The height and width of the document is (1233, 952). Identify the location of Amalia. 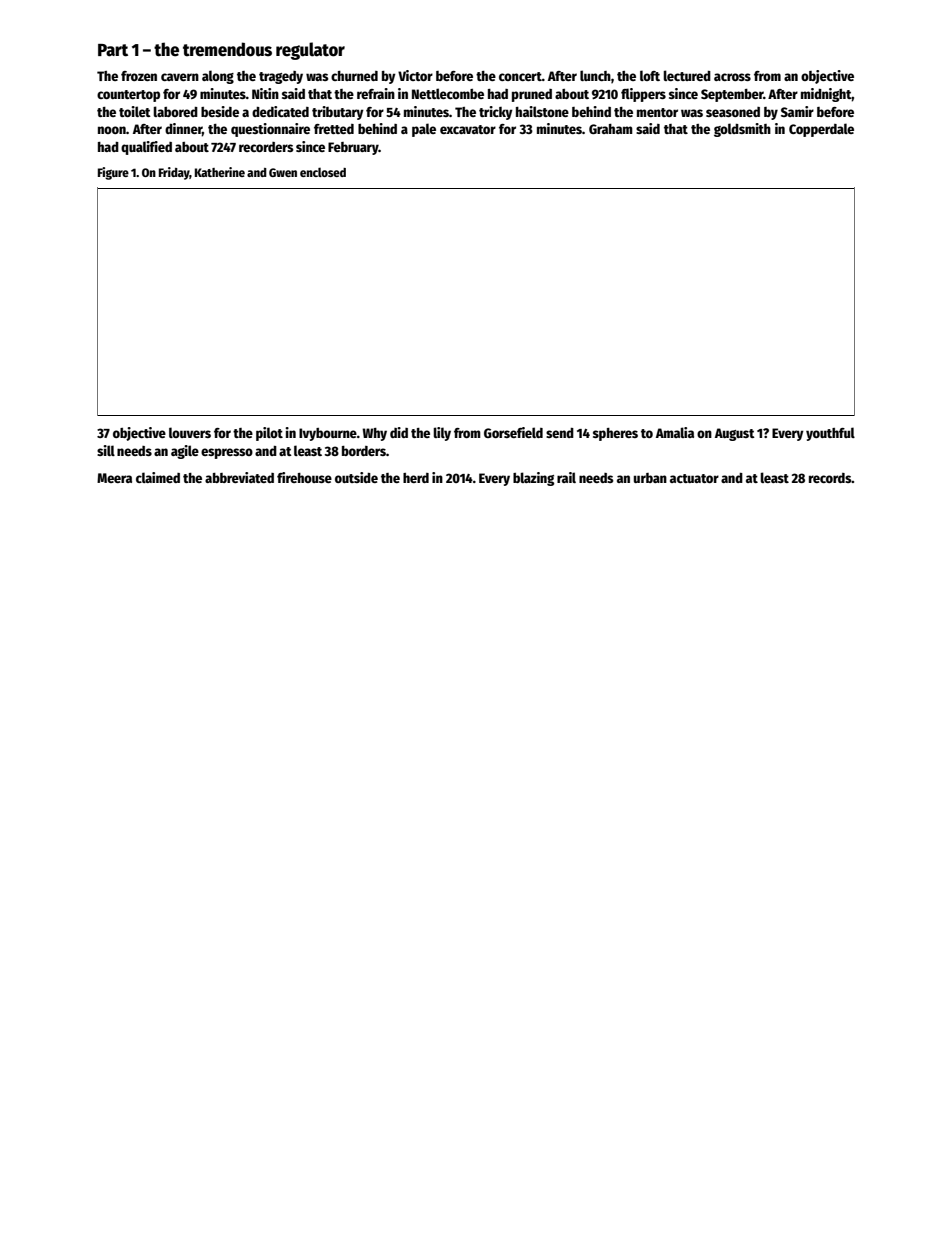
(675, 432).
